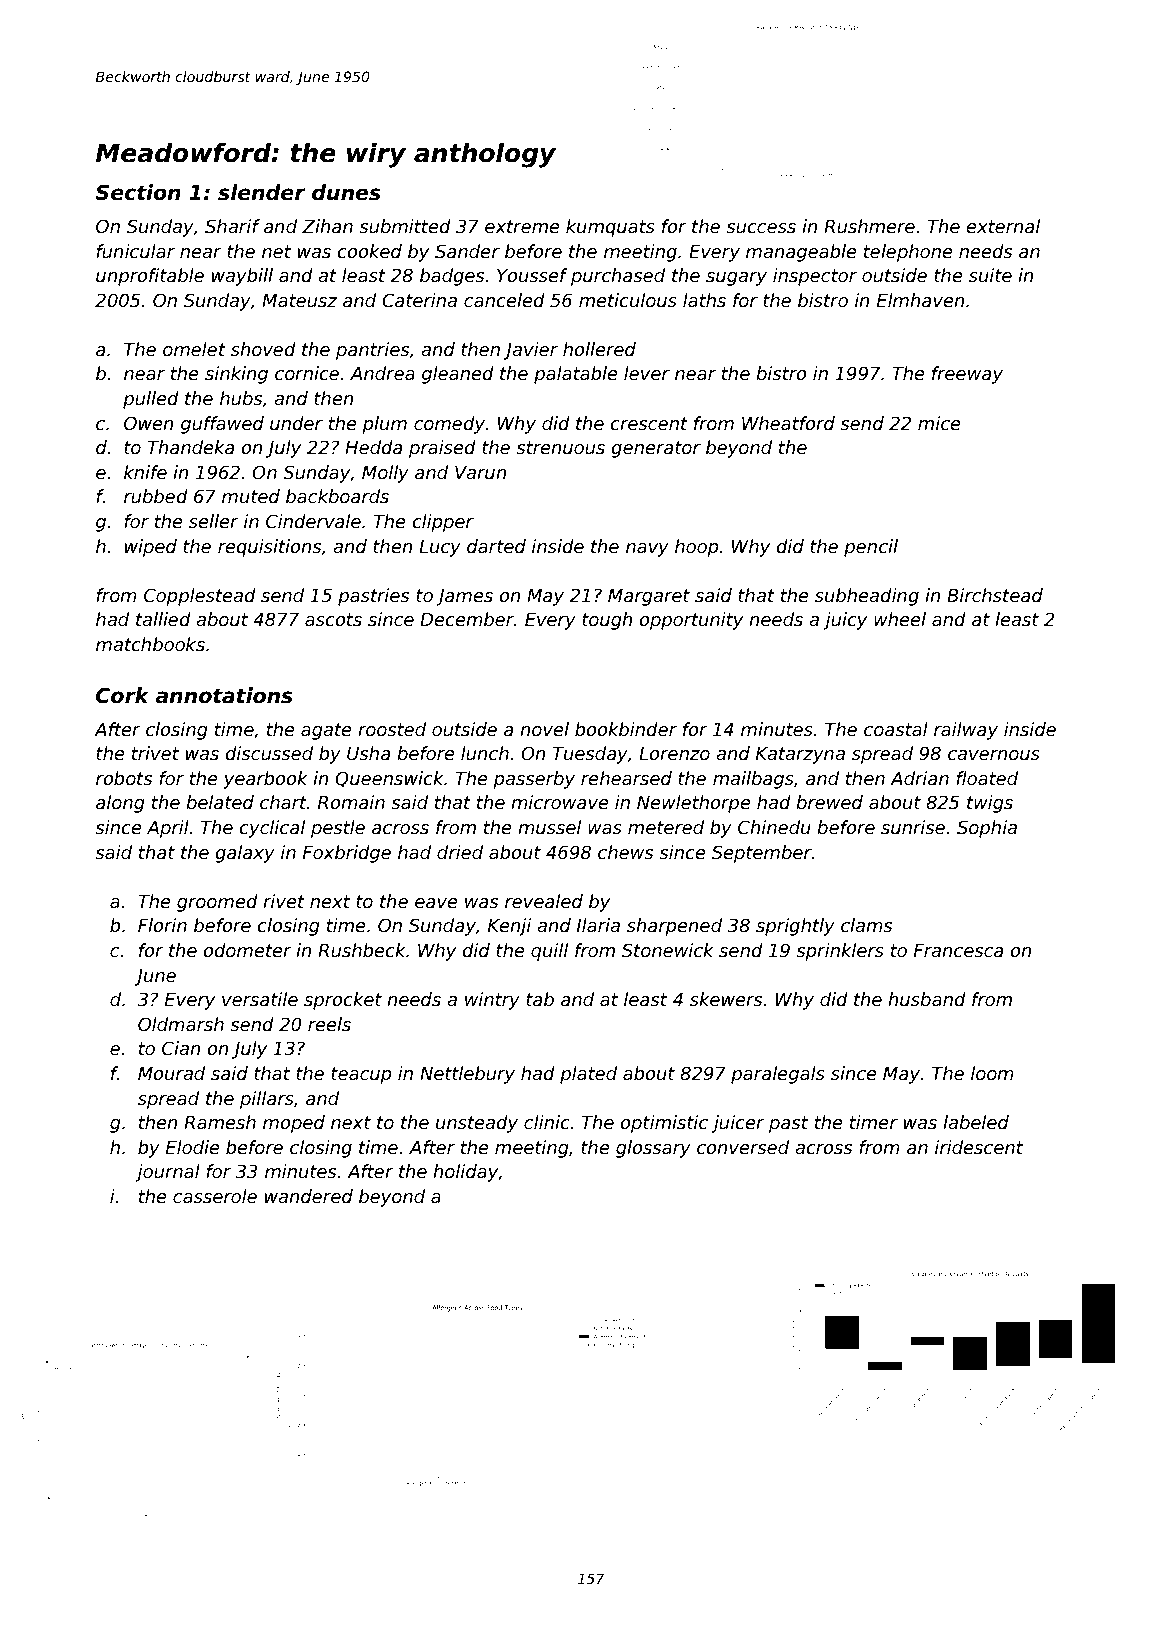 The image size is (1155, 1634). I want to click on conversed, so click(743, 1147).
